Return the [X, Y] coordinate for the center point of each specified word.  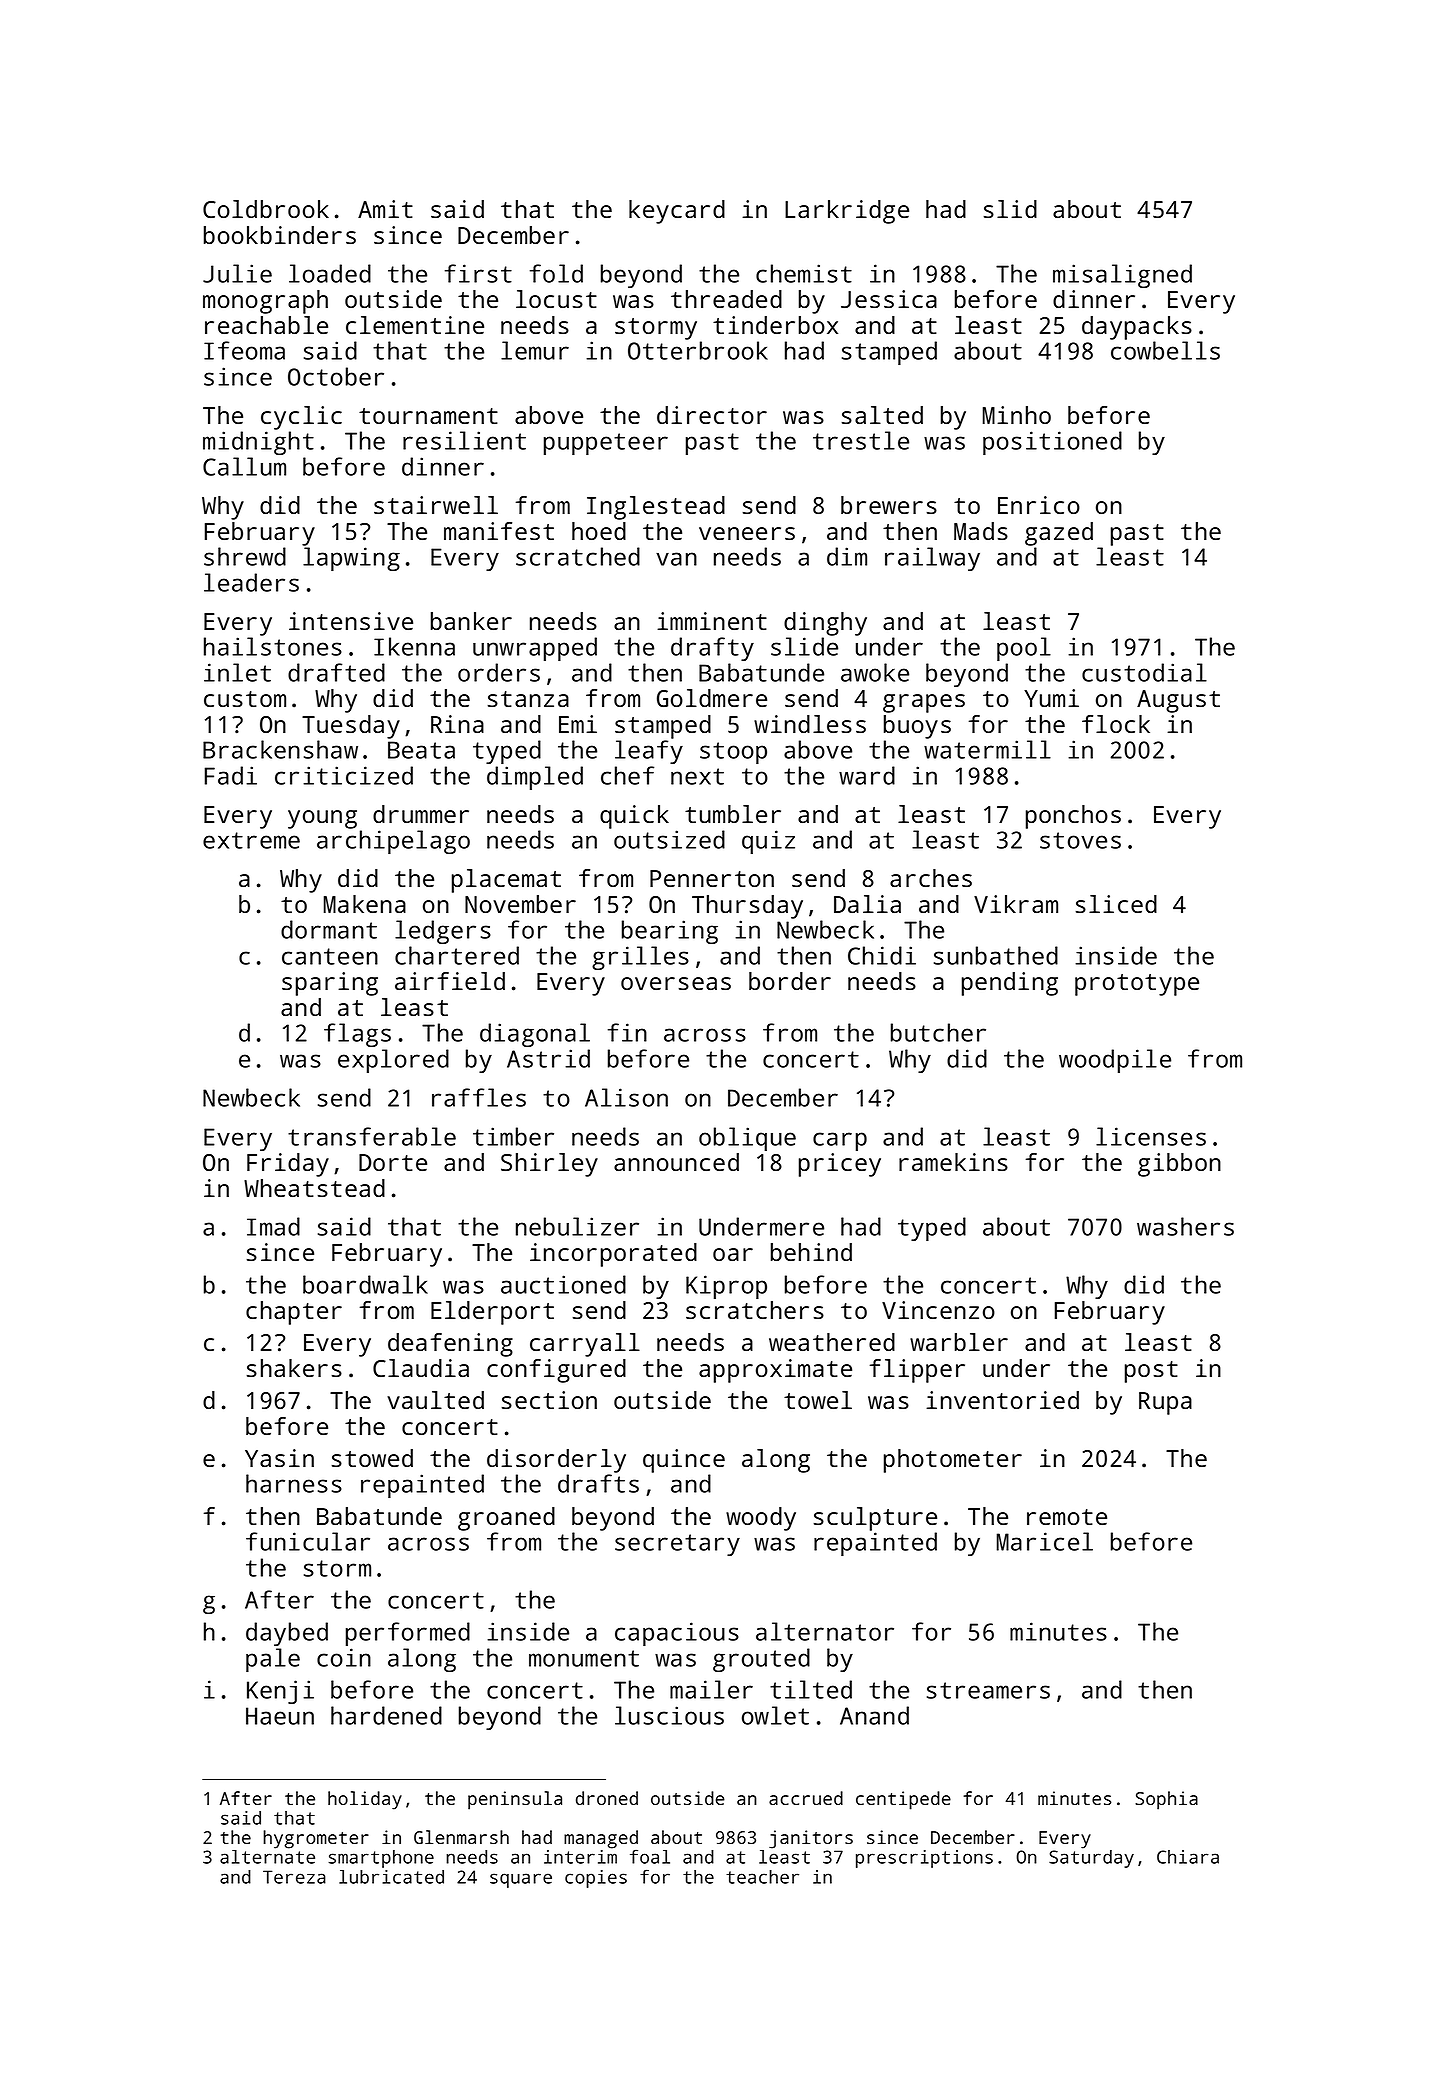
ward [867, 775]
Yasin [279, 1458]
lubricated [391, 1877]
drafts [598, 1483]
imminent [712, 621]
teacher [762, 1877]
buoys [917, 727]
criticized [344, 775]
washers [1185, 1226]
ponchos [1073, 817]
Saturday [1091, 1859]
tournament [428, 416]
